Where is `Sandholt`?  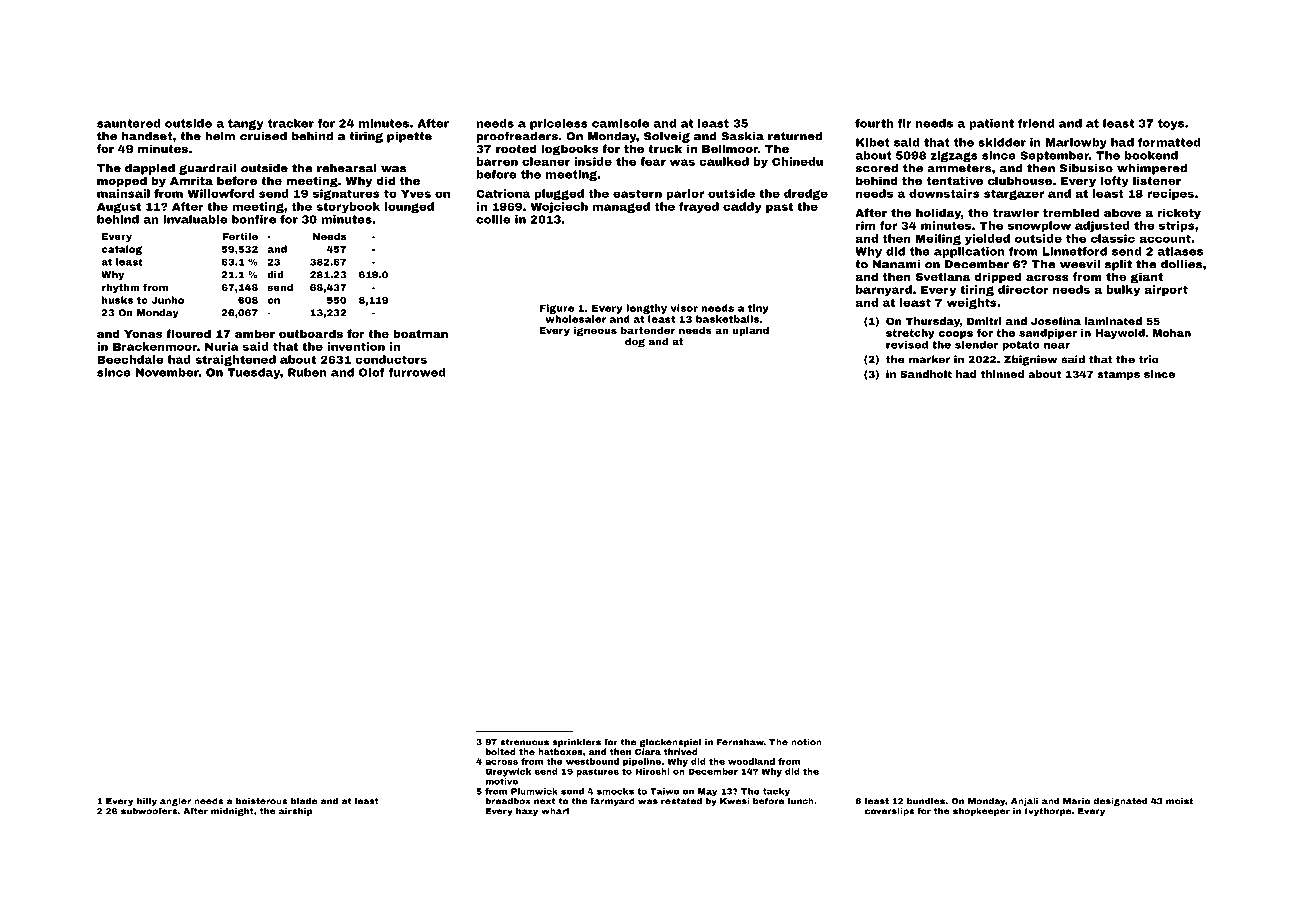 Sandholt is located at coordinates (926, 374).
